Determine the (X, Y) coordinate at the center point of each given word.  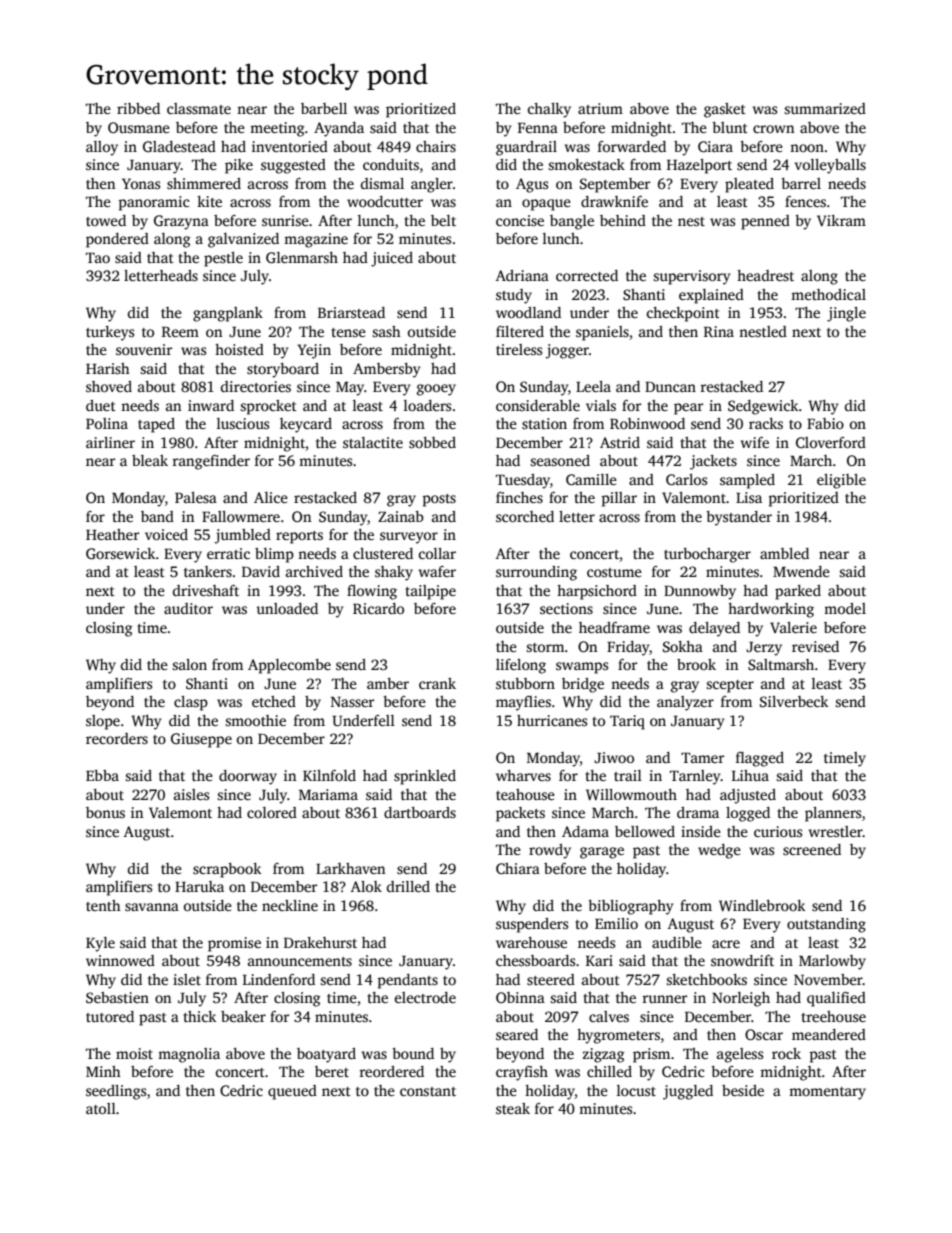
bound (413, 1053)
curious (778, 831)
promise (234, 944)
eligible (841, 481)
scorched (525, 516)
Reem (180, 332)
